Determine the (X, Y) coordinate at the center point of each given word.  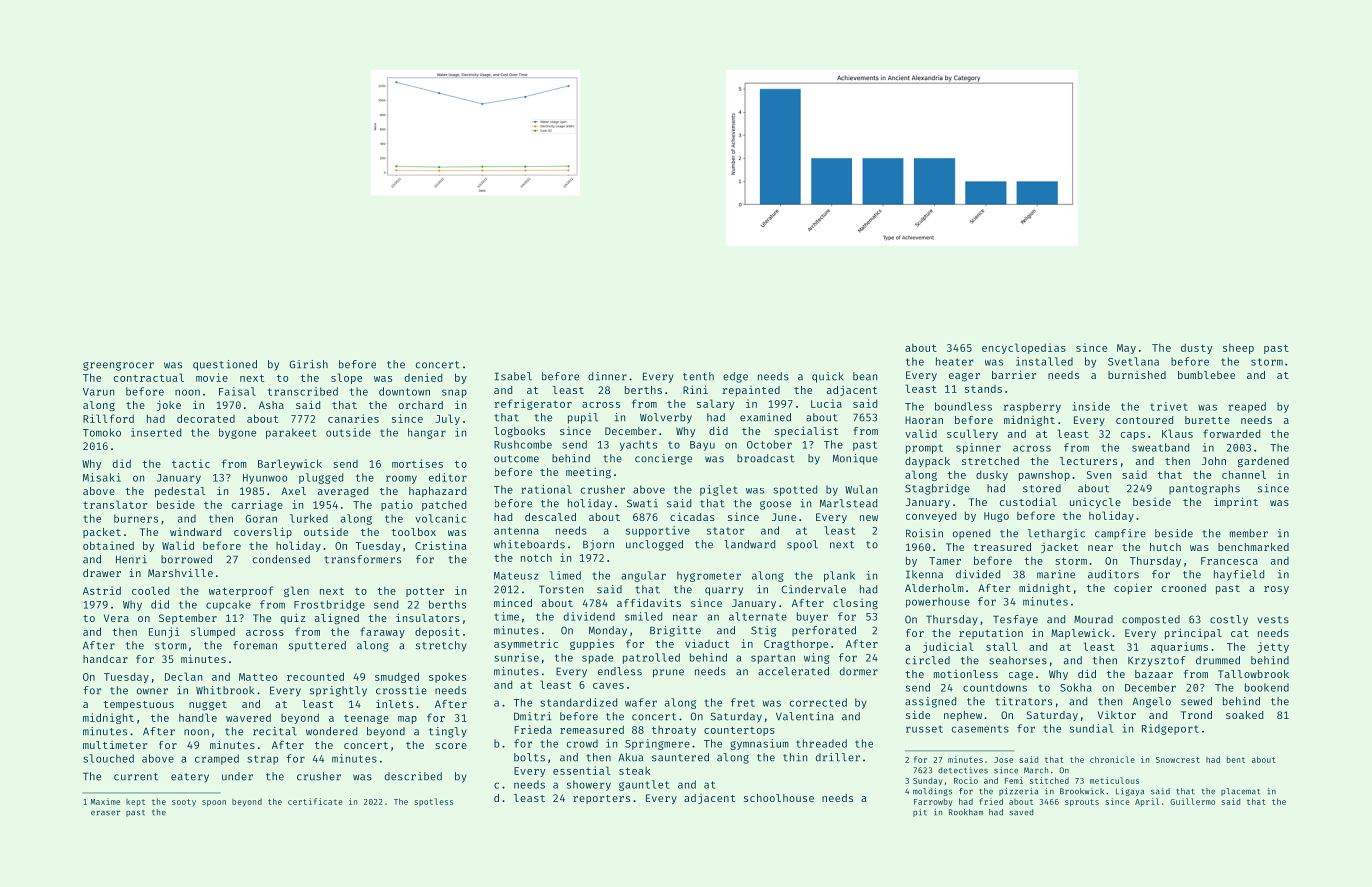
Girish (309, 364)
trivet (1169, 406)
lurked (309, 518)
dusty (1196, 348)
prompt (924, 449)
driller (838, 757)
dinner (607, 376)
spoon (214, 803)
